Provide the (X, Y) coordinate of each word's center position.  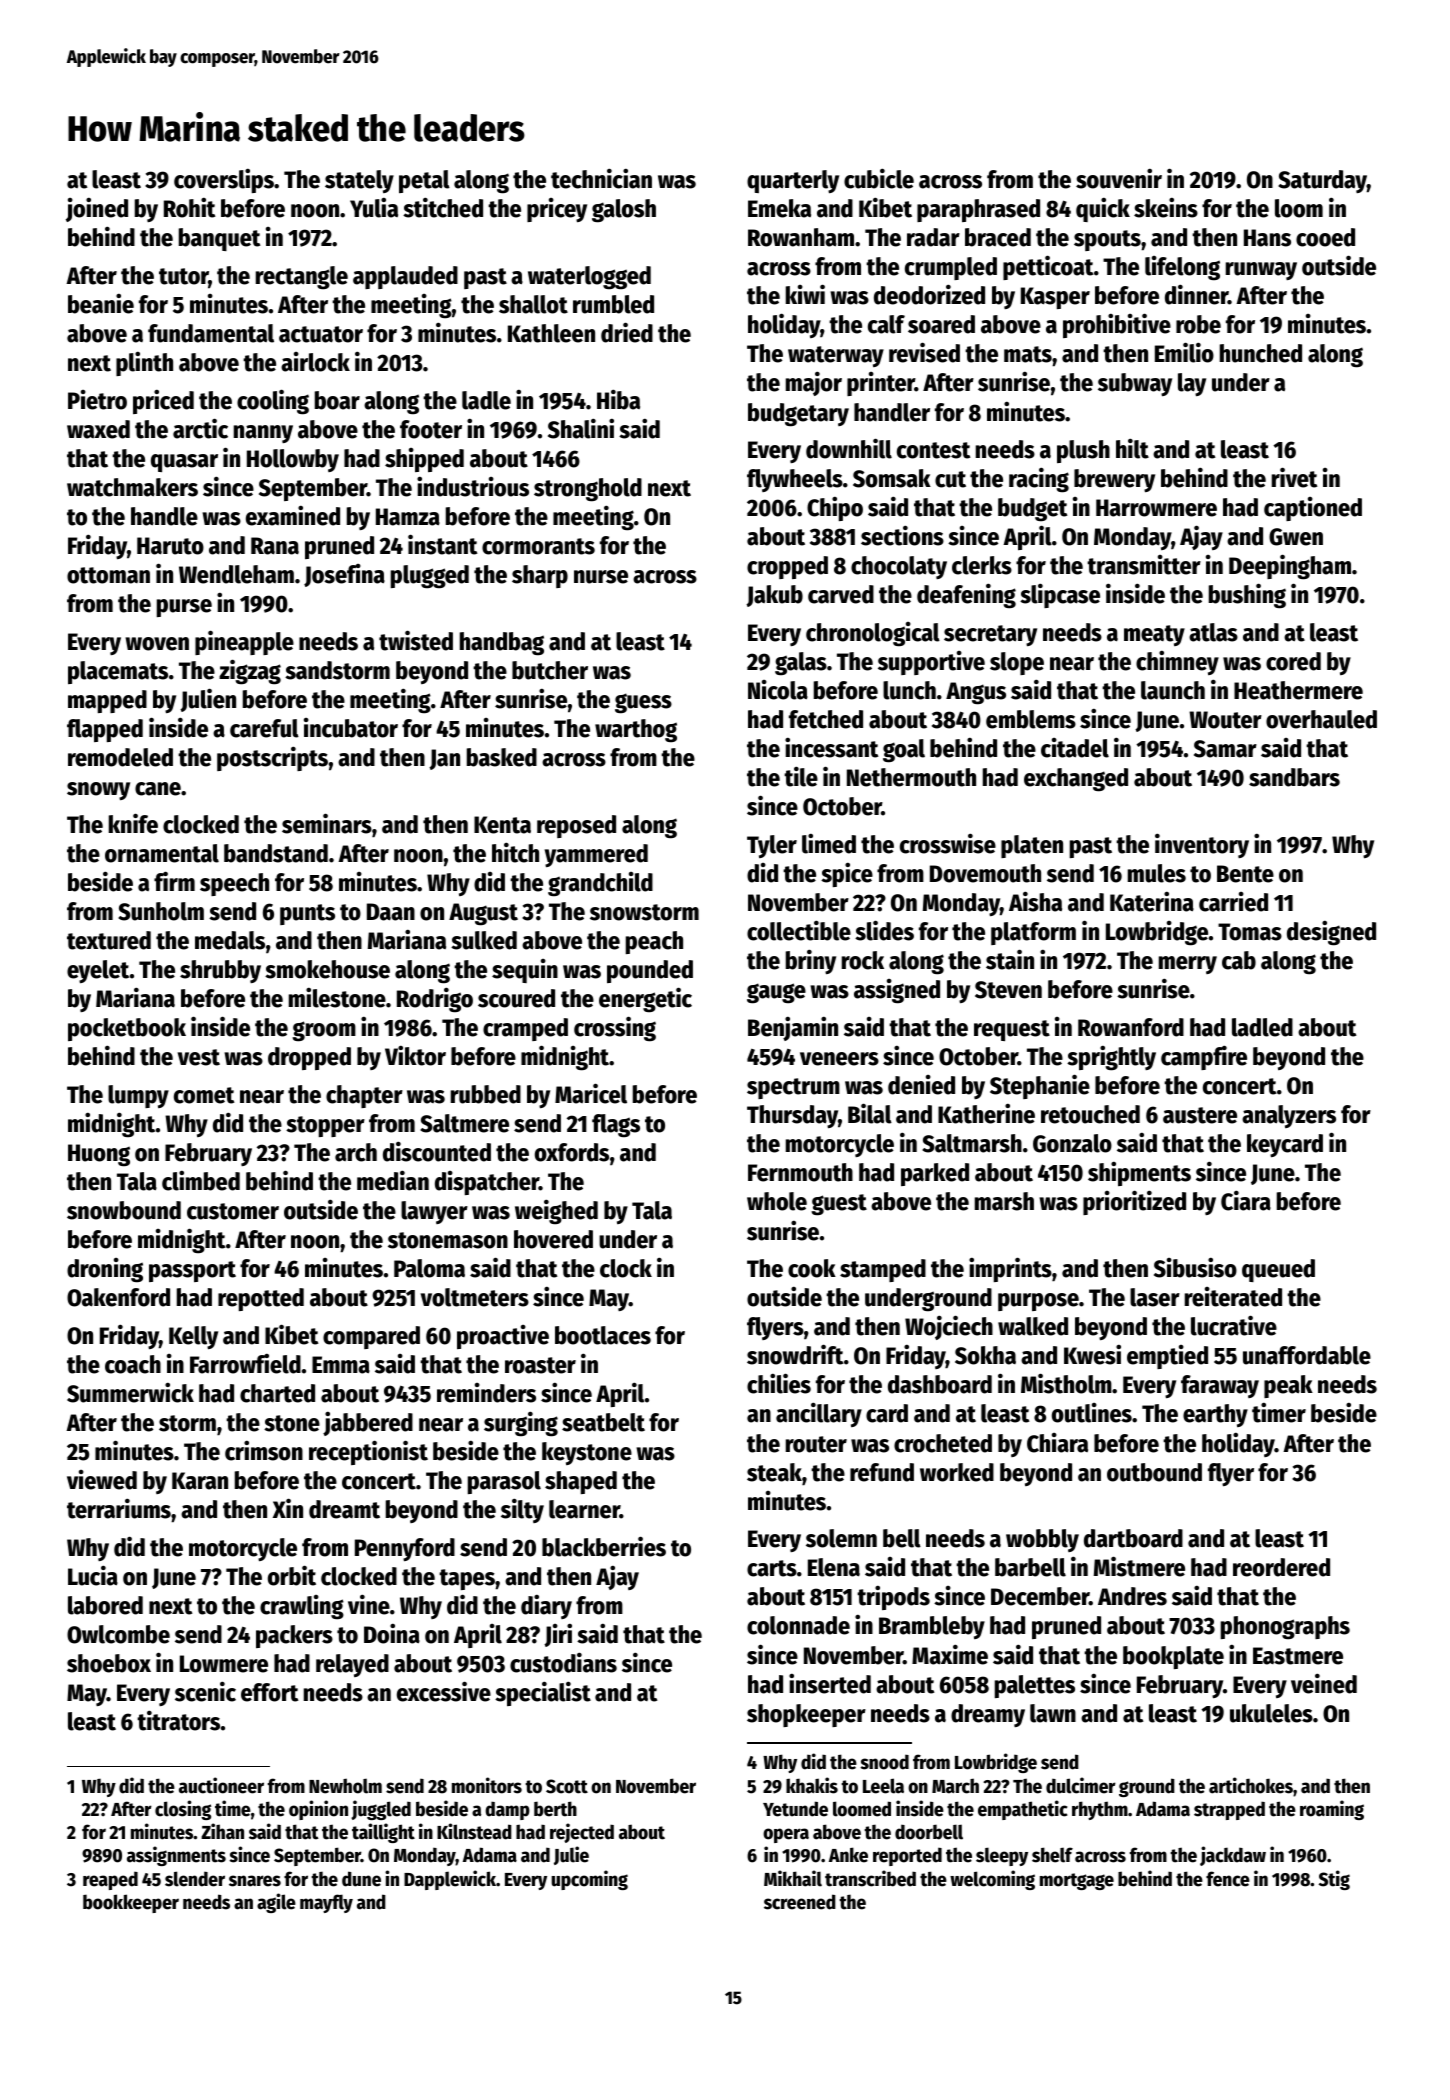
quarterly (793, 182)
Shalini (581, 428)
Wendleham (236, 574)
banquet (219, 239)
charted (277, 1393)
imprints (1010, 1269)
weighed (556, 1212)
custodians (563, 1662)
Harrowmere (1156, 508)
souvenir (1119, 178)
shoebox (109, 1663)
